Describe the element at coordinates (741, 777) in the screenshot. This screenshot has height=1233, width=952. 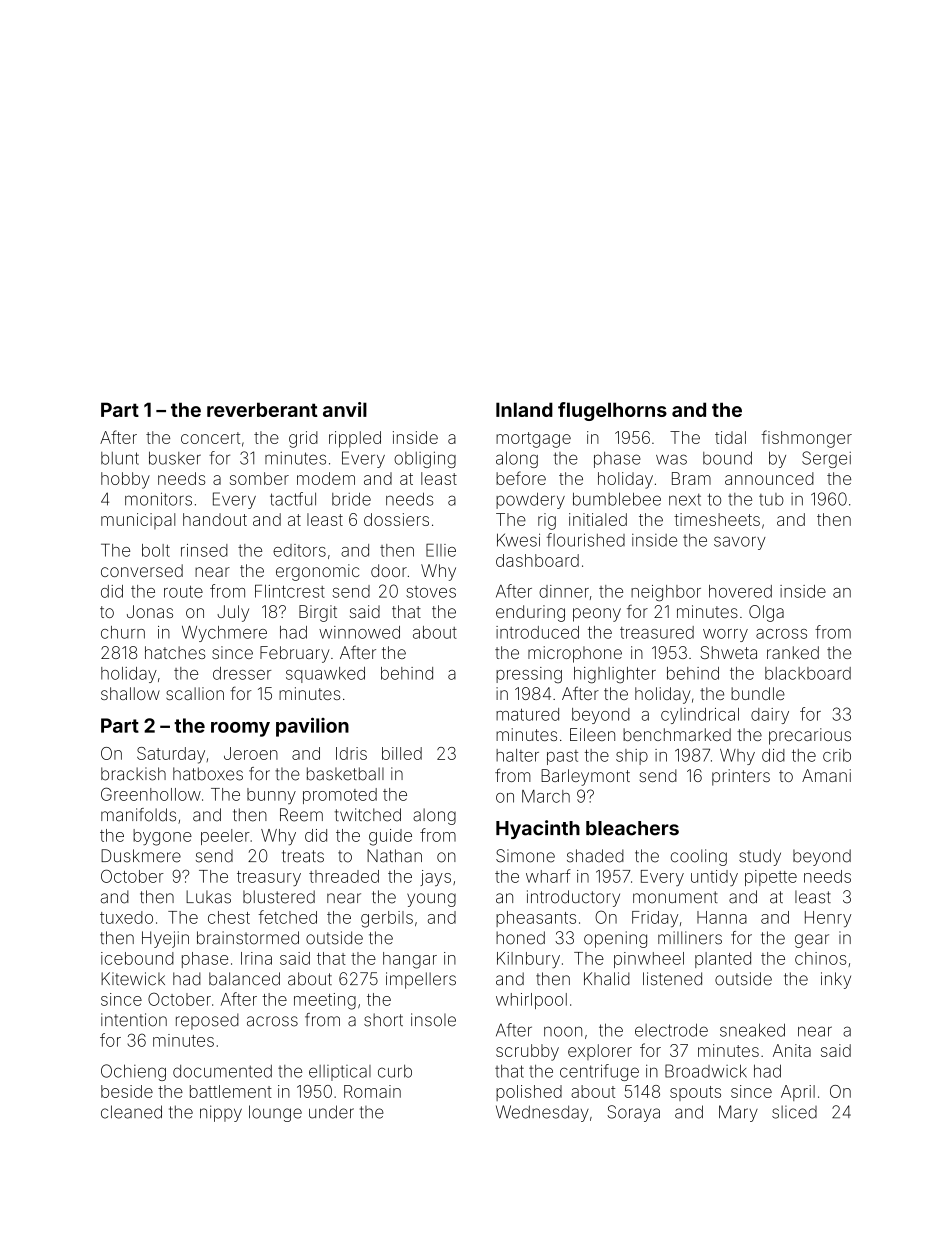
I see `printers` at that location.
